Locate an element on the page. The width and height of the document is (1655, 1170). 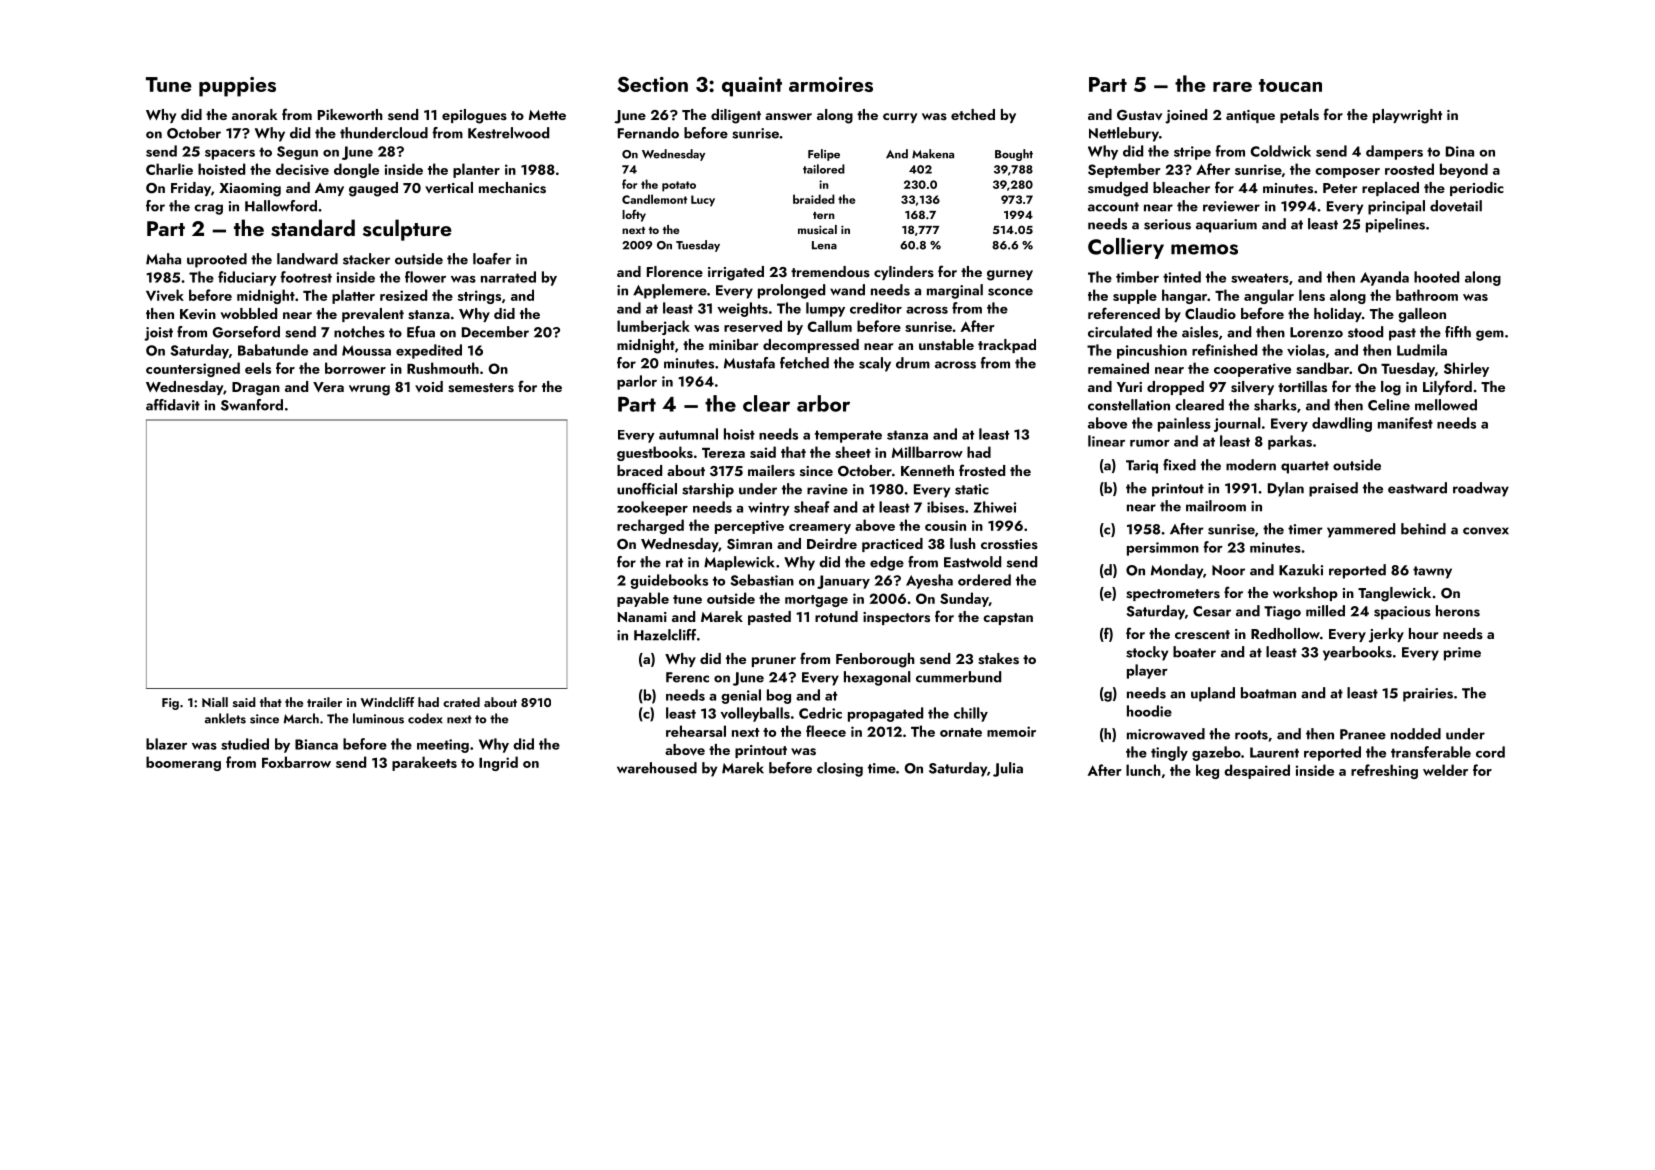
countersigned is located at coordinates (193, 369).
